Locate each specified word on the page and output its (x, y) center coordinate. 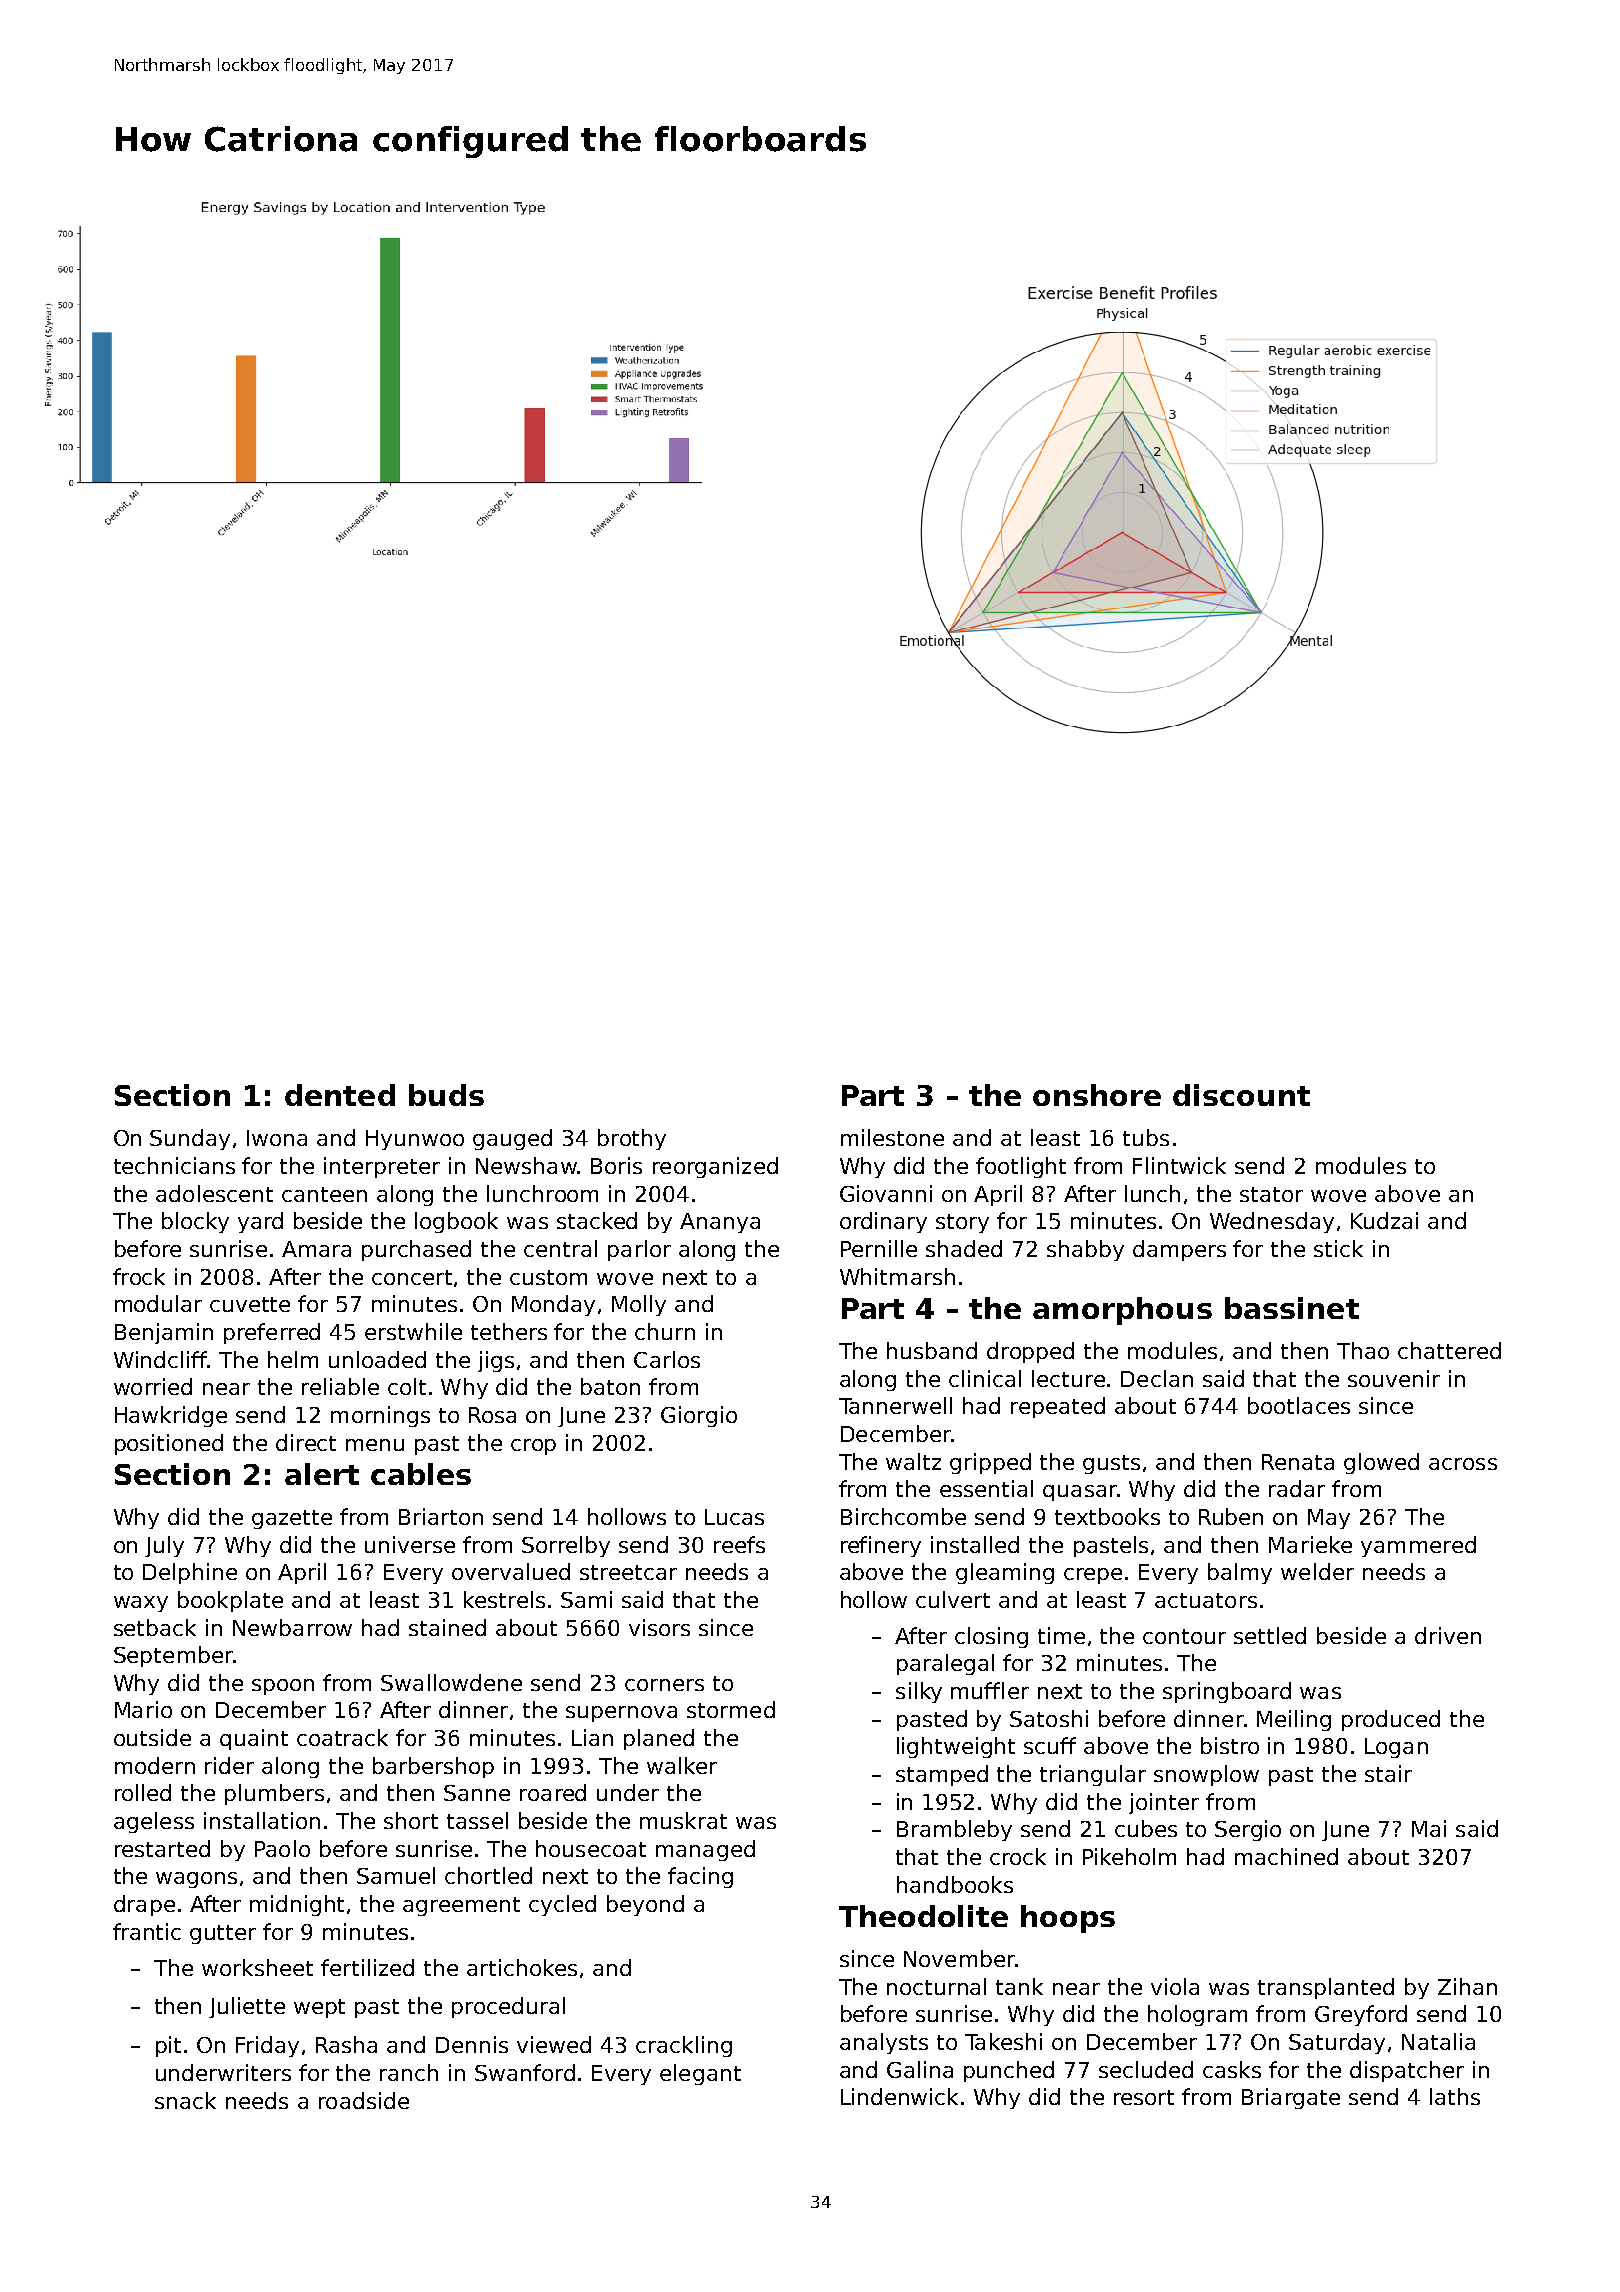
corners (664, 1685)
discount (1241, 1095)
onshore (1097, 1095)
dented (340, 1095)
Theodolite (923, 1916)
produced (1391, 1720)
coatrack (342, 1737)
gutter (223, 1934)
